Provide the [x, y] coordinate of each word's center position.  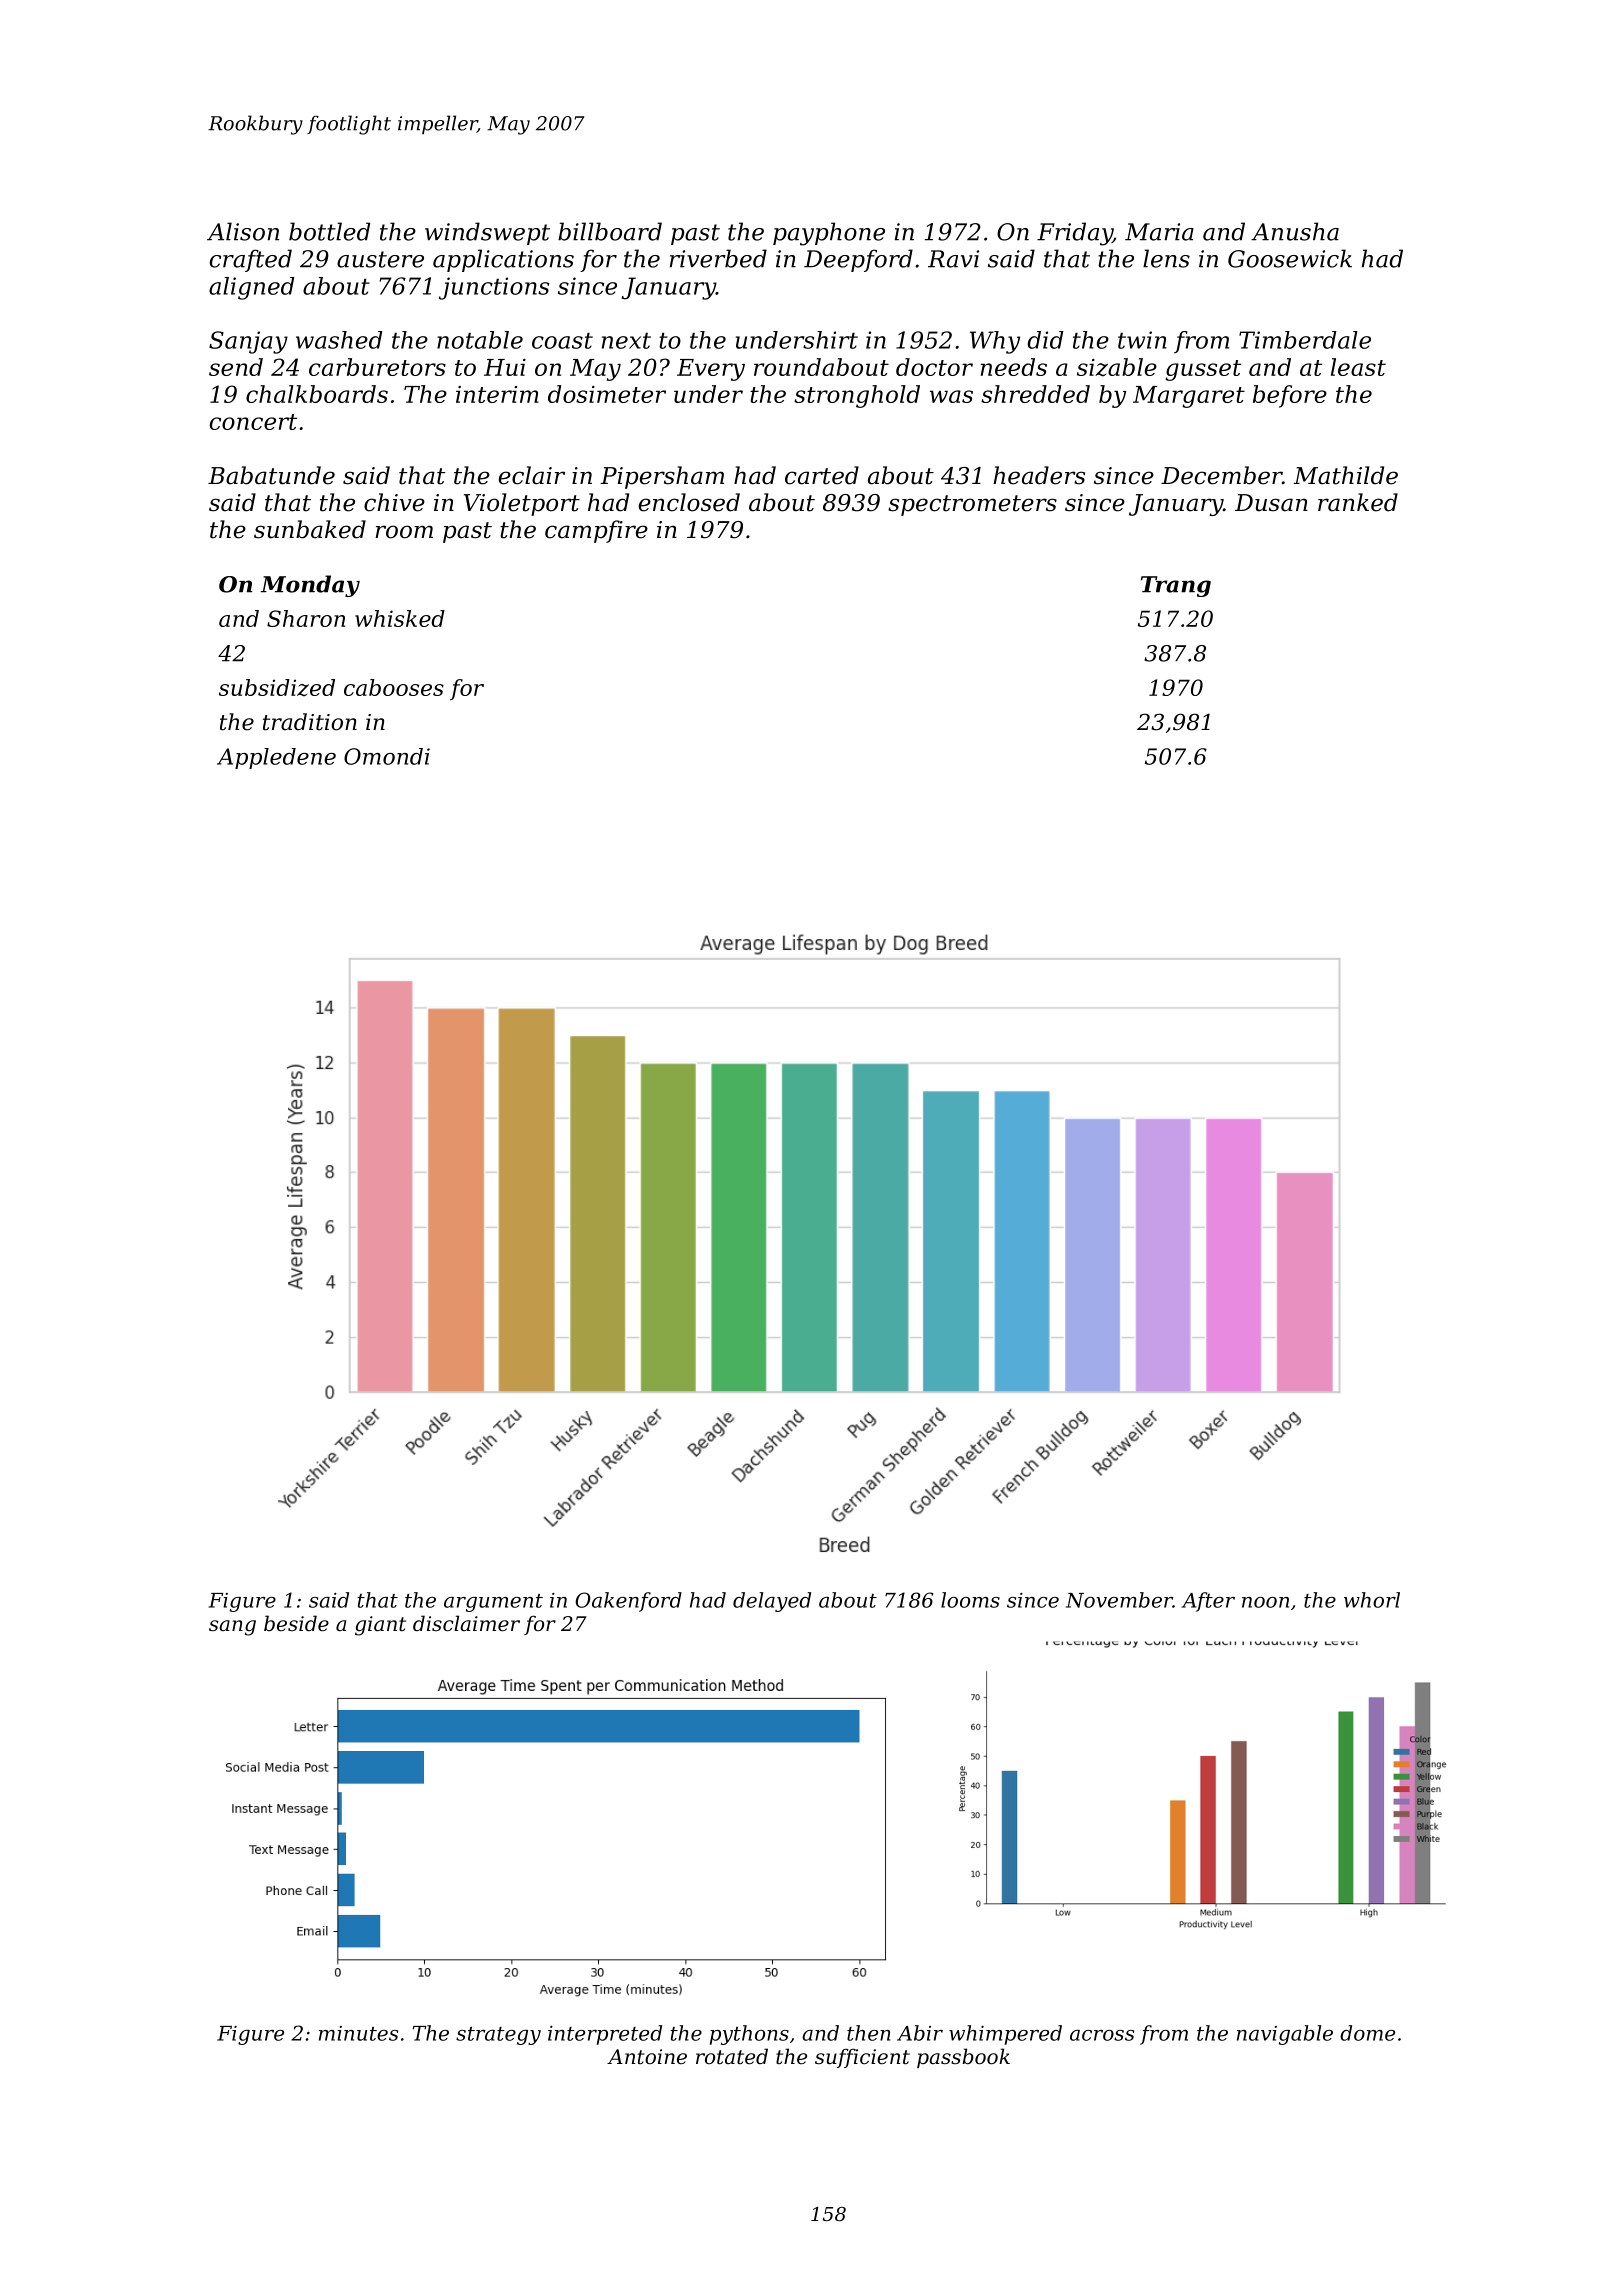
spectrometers [972, 505]
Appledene [276, 758]
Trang [1176, 586]
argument [493, 1603]
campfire [596, 531]
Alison [243, 231]
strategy [498, 2036]
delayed [772, 1602]
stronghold [857, 396]
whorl [1372, 1600]
